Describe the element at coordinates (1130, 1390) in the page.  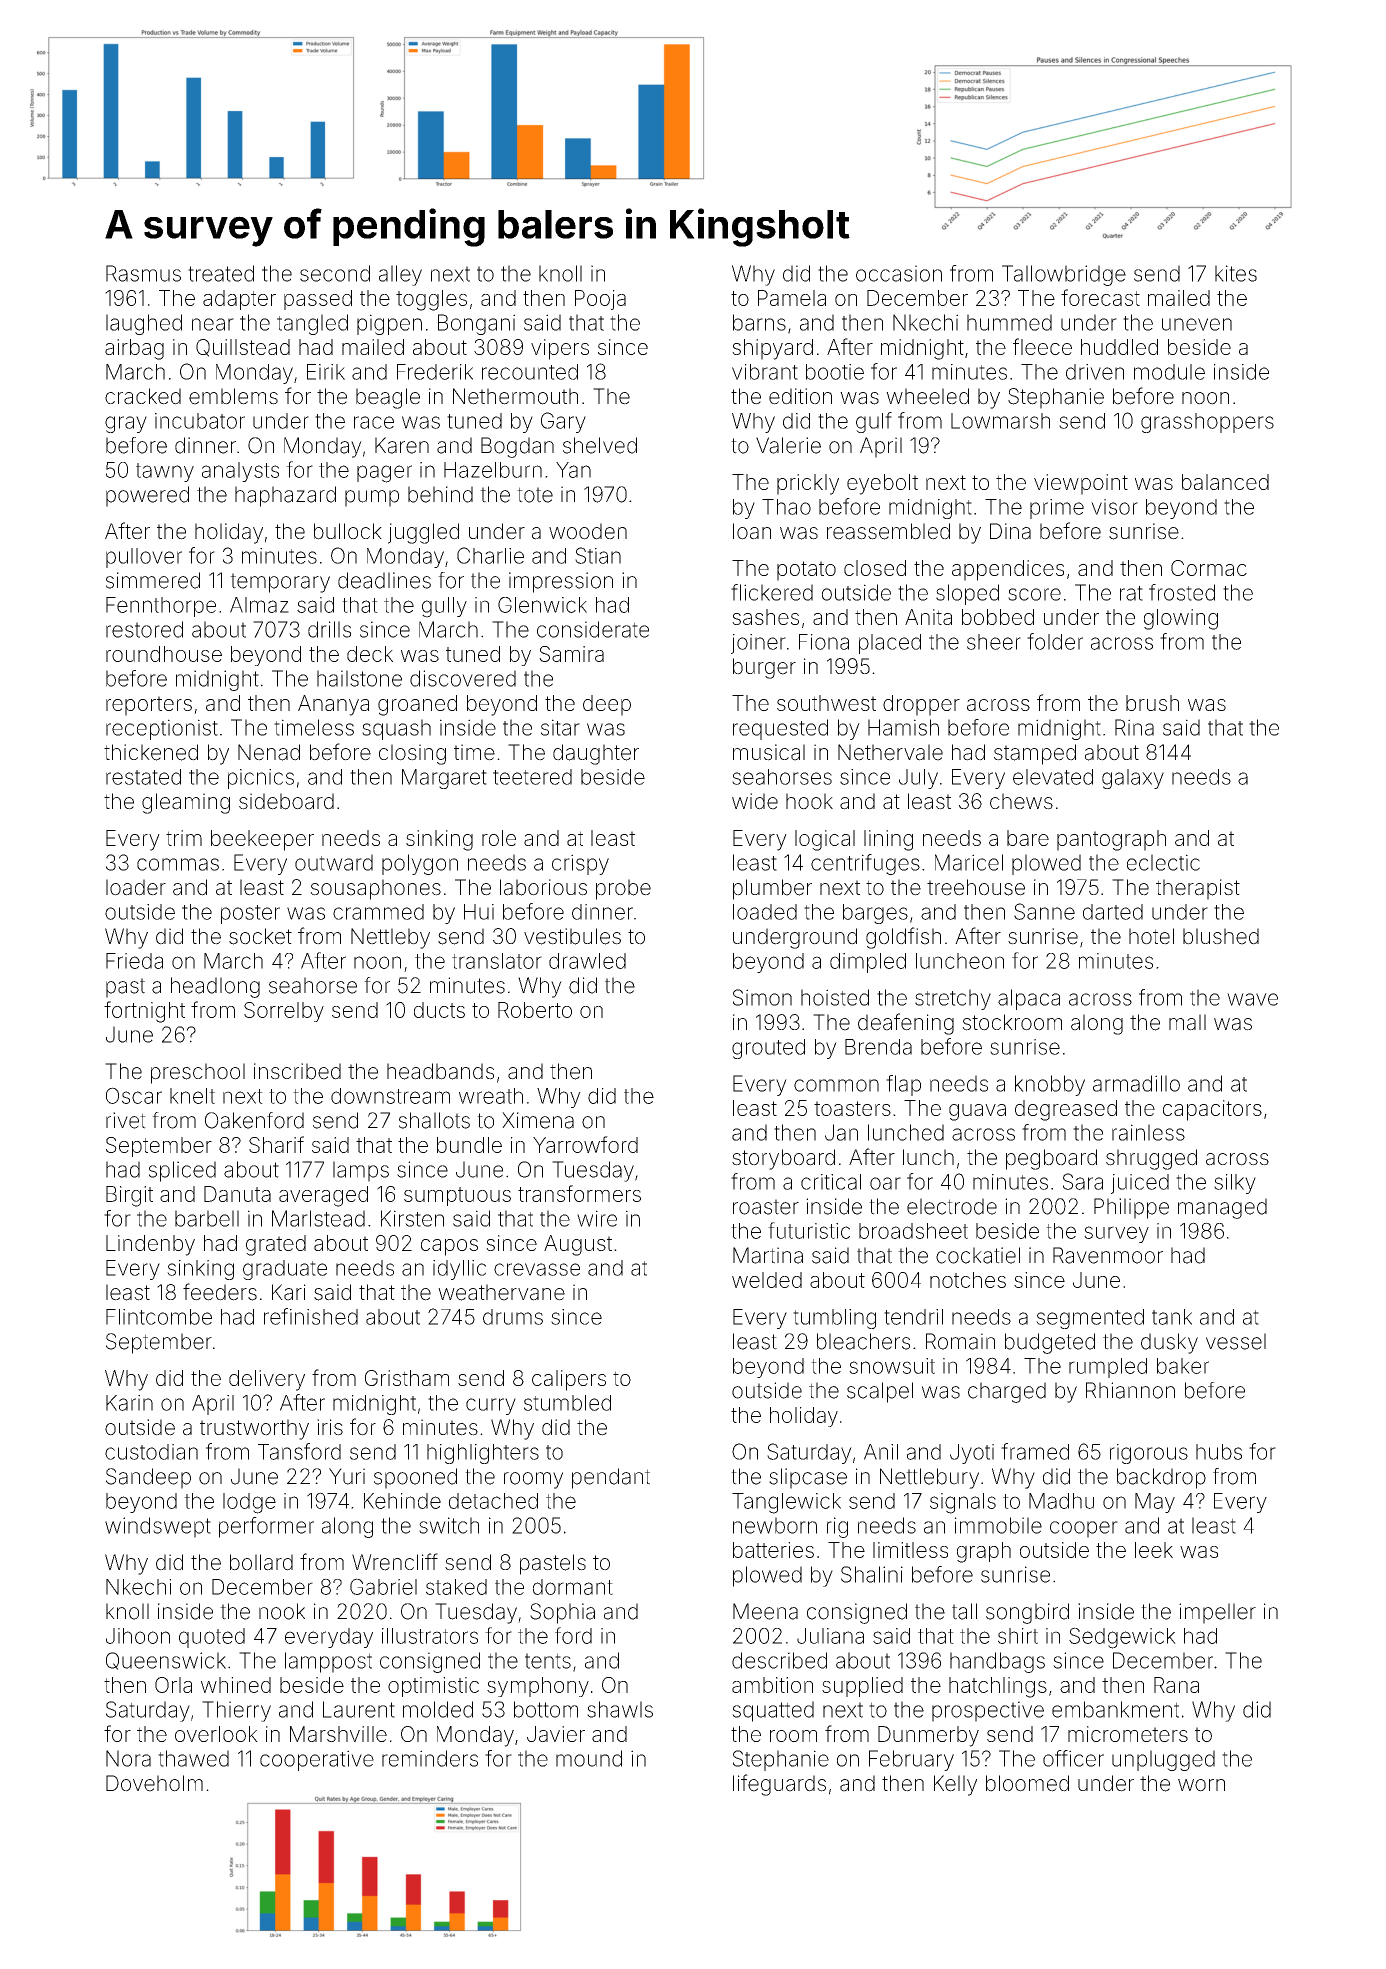
I see `Rhiannon` at that location.
